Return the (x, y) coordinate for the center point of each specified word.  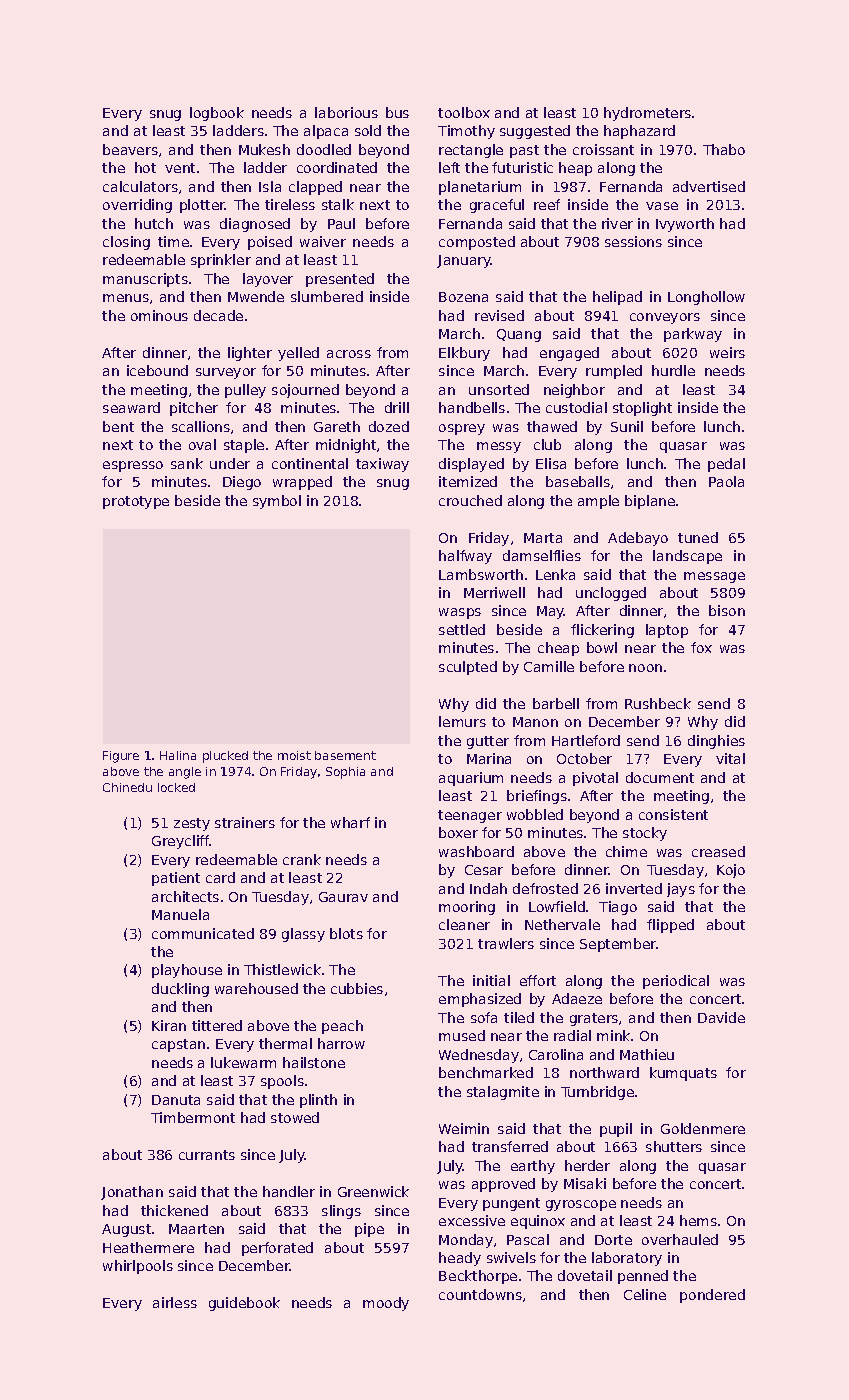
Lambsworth (481, 574)
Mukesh (264, 149)
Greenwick (373, 1191)
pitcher (194, 409)
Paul (341, 223)
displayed (471, 465)
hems (698, 1220)
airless (175, 1302)
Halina (178, 755)
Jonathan (132, 1193)
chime (626, 851)
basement (345, 755)
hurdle (673, 370)
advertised (709, 186)
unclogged (611, 594)
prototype (136, 502)
